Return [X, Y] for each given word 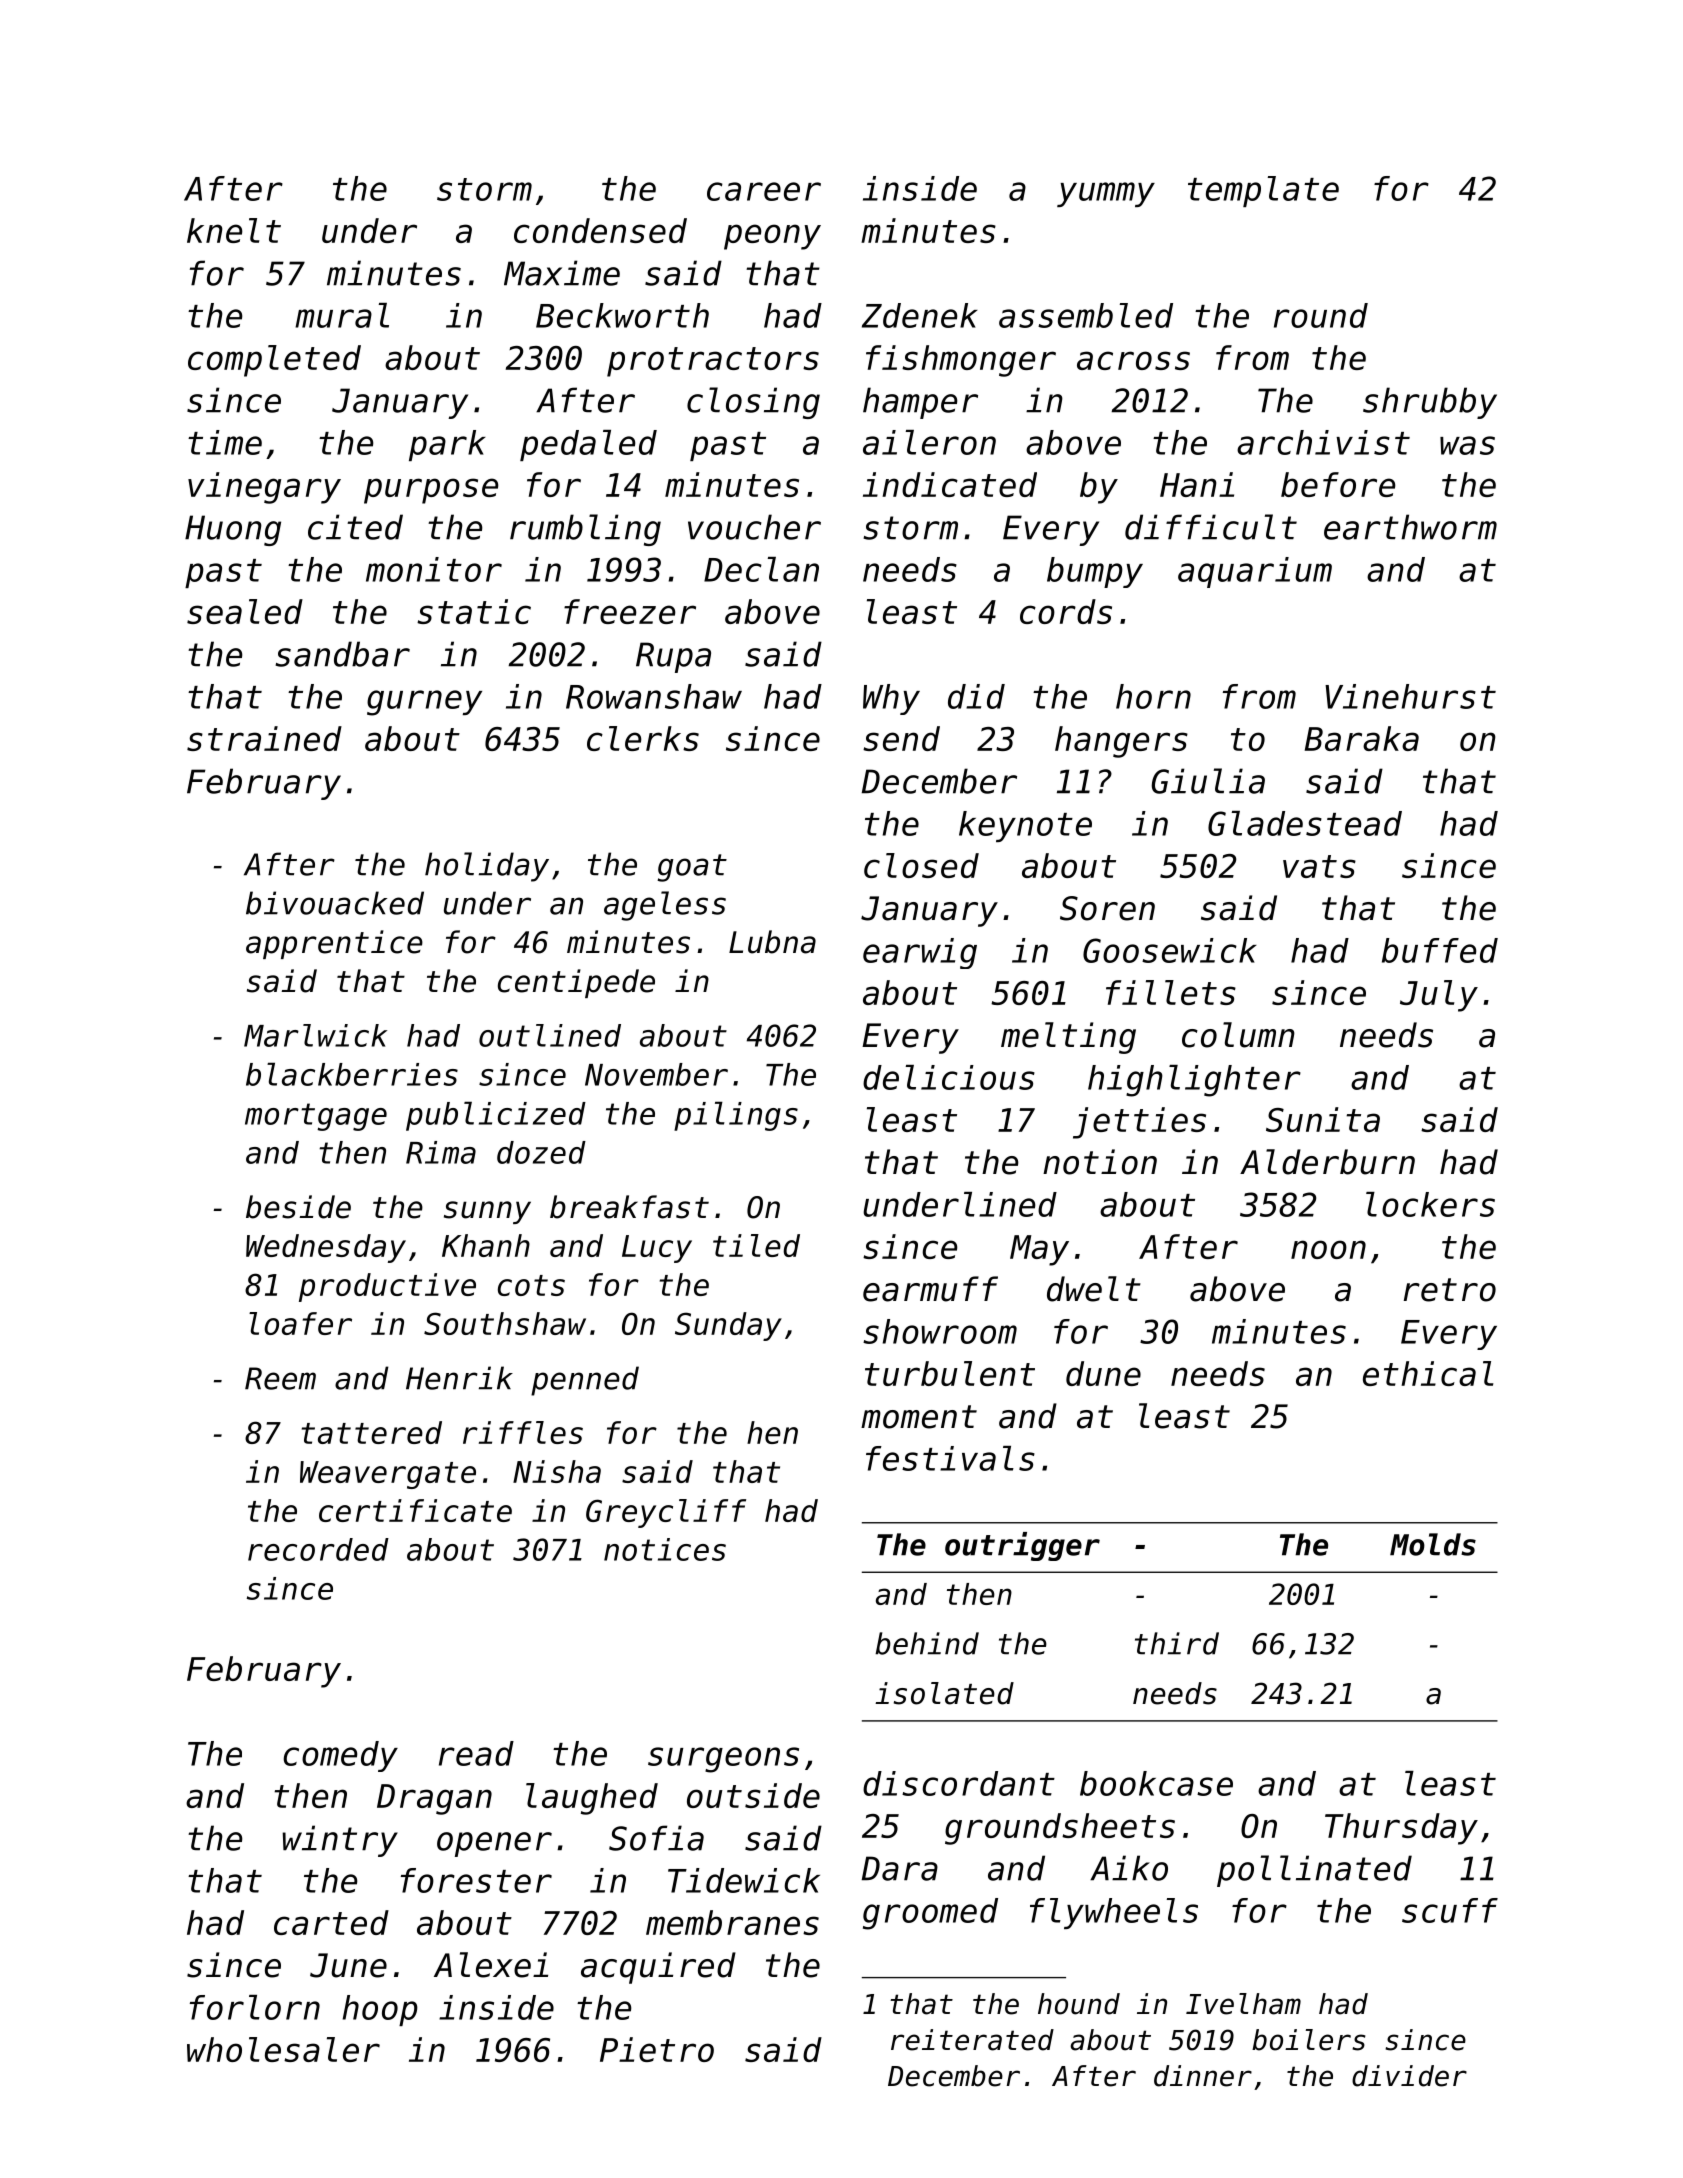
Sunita [1323, 1119]
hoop [380, 2010]
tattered [372, 1432]
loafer [300, 1323]
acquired [658, 1968]
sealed [245, 611]
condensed [600, 230]
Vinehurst [1410, 696]
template [1263, 191]
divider [1409, 2076]
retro [1450, 1290]
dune [1103, 1373]
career [764, 191]
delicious [949, 1077]
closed [921, 865]
